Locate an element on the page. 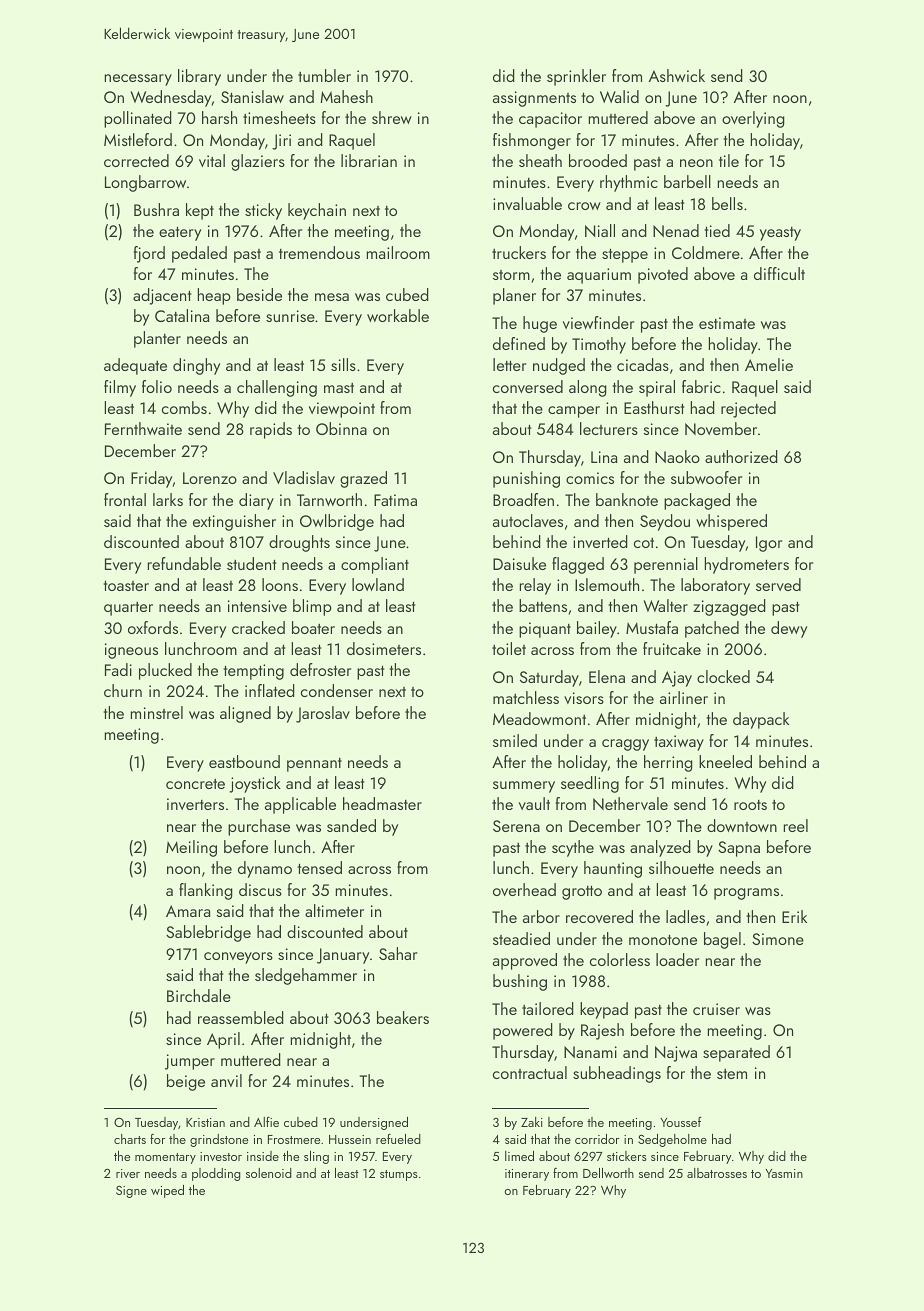  Ashwick is located at coordinates (677, 75).
